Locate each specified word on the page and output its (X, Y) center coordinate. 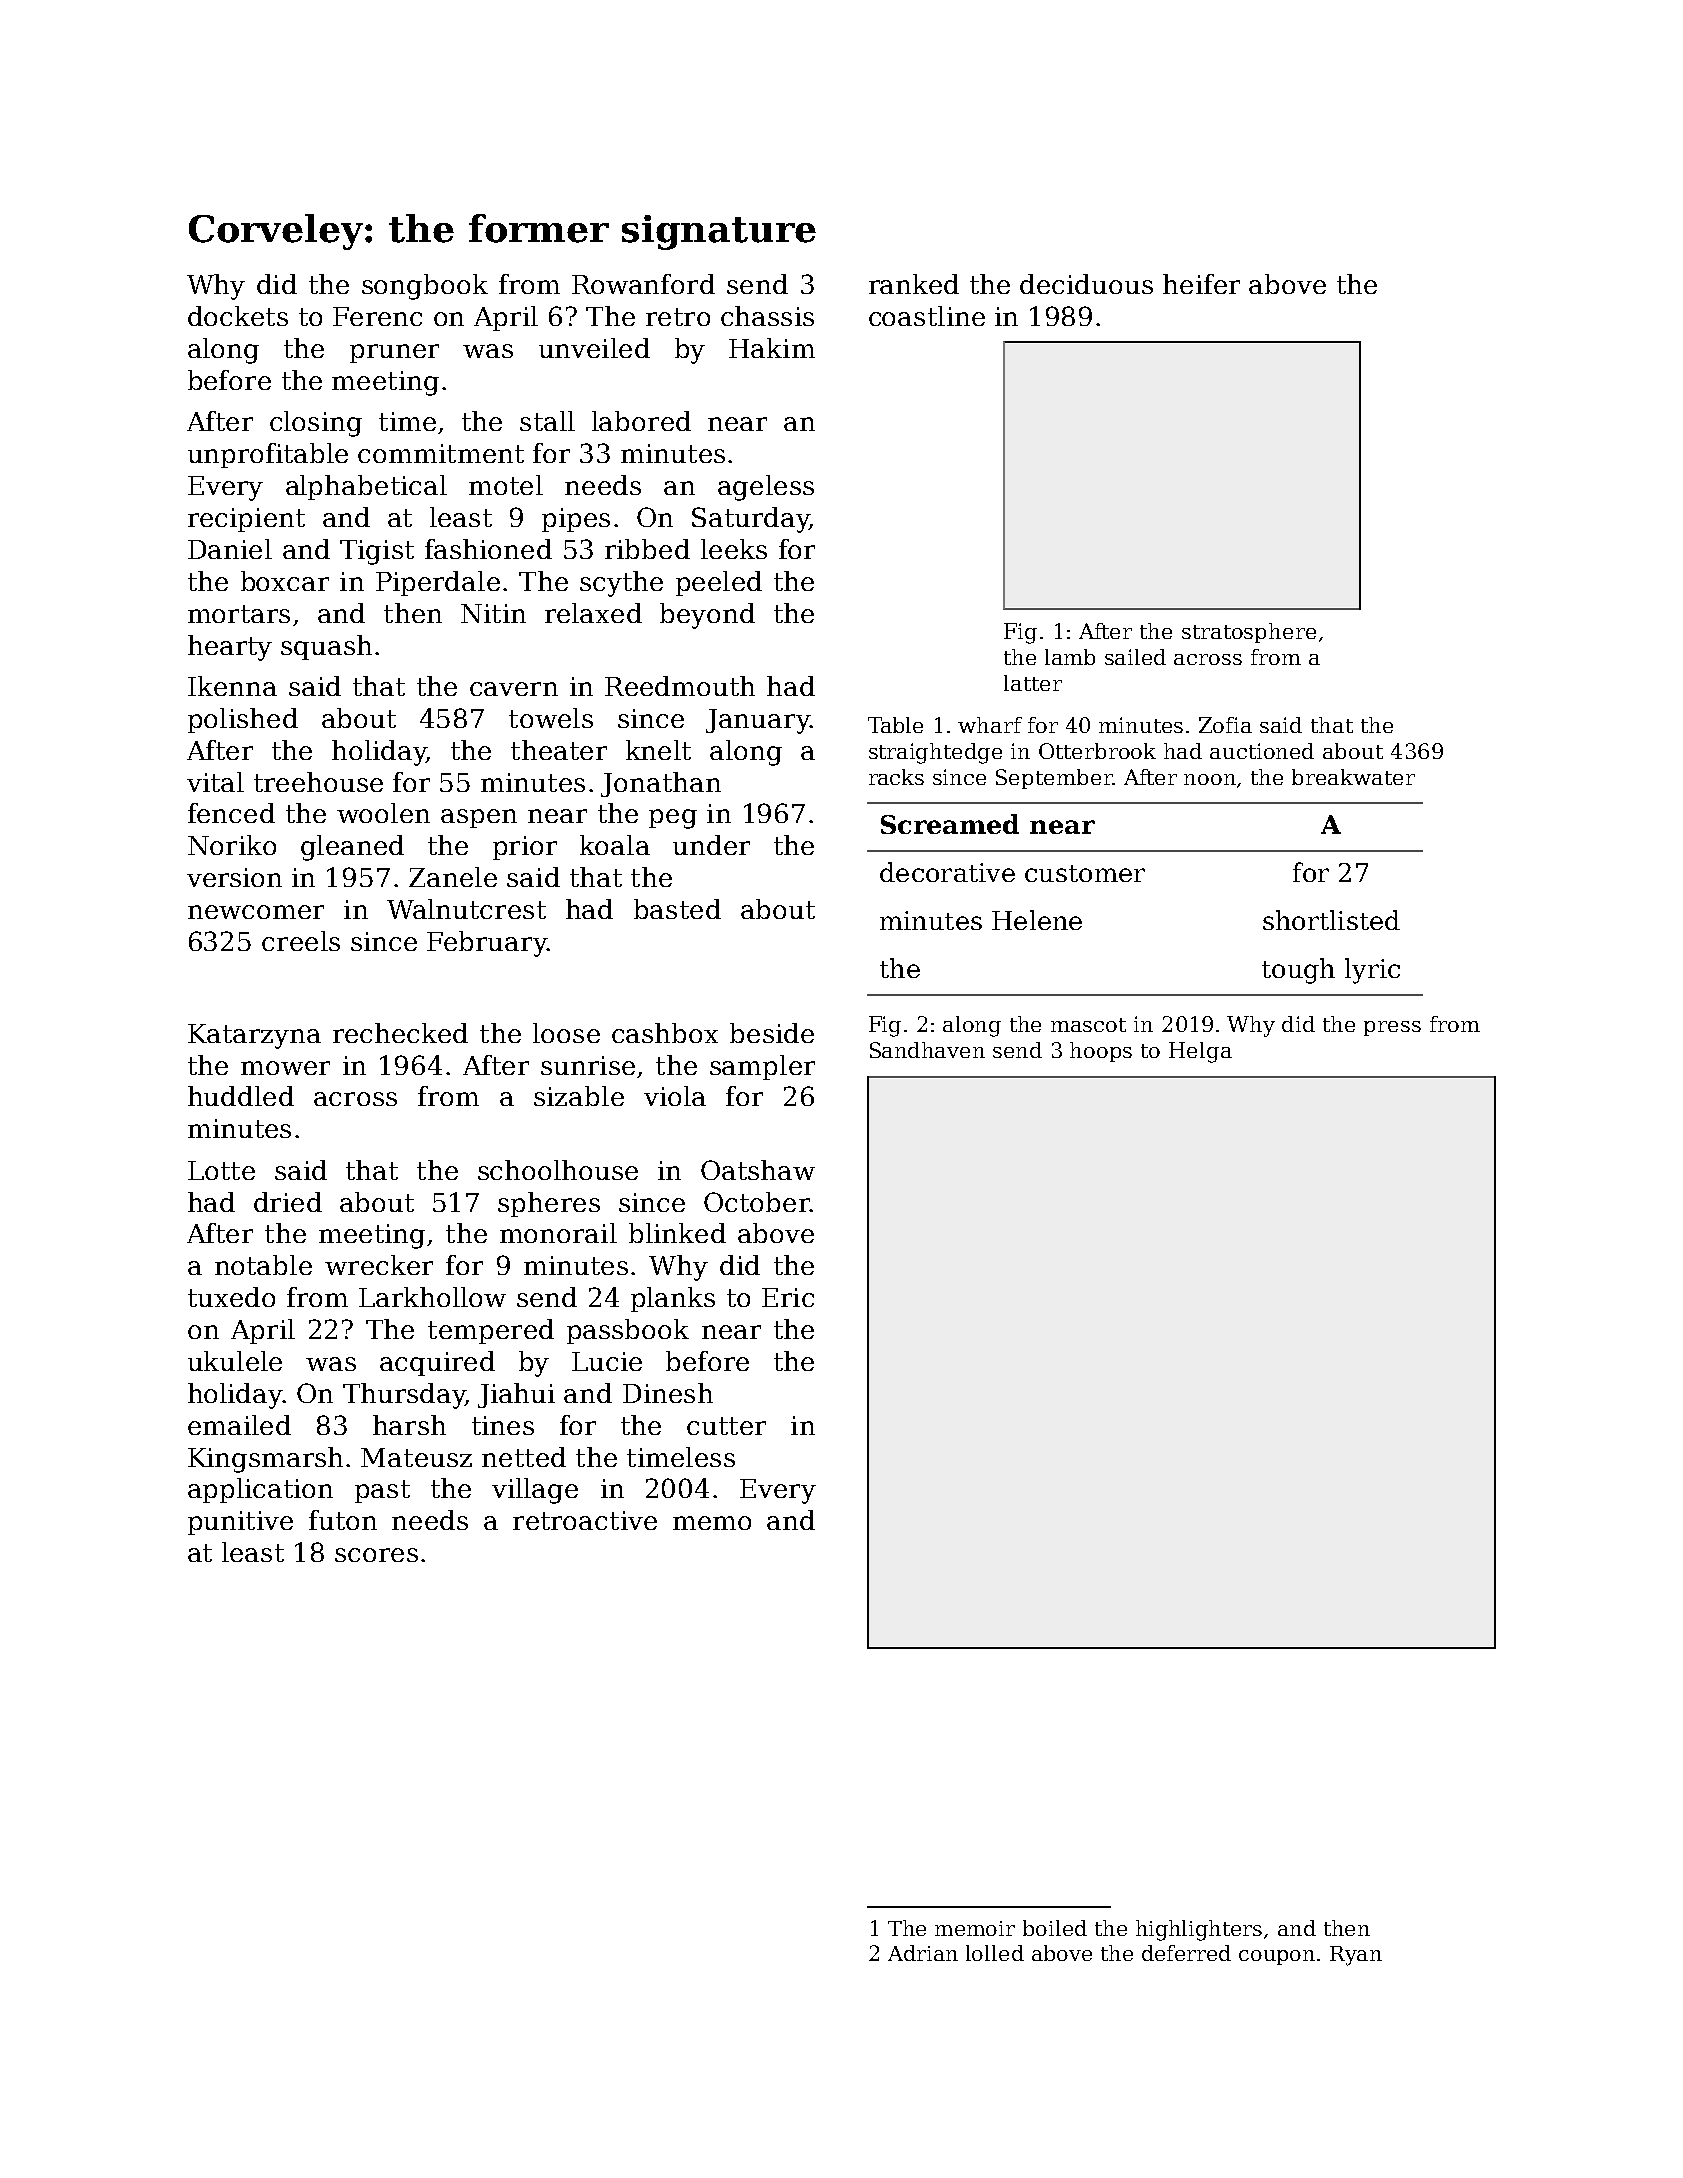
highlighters (1199, 1930)
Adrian (923, 1953)
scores (376, 1555)
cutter (726, 1426)
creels (301, 941)
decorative (947, 872)
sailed (1135, 657)
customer (1085, 873)
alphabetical (366, 487)
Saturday (750, 520)
